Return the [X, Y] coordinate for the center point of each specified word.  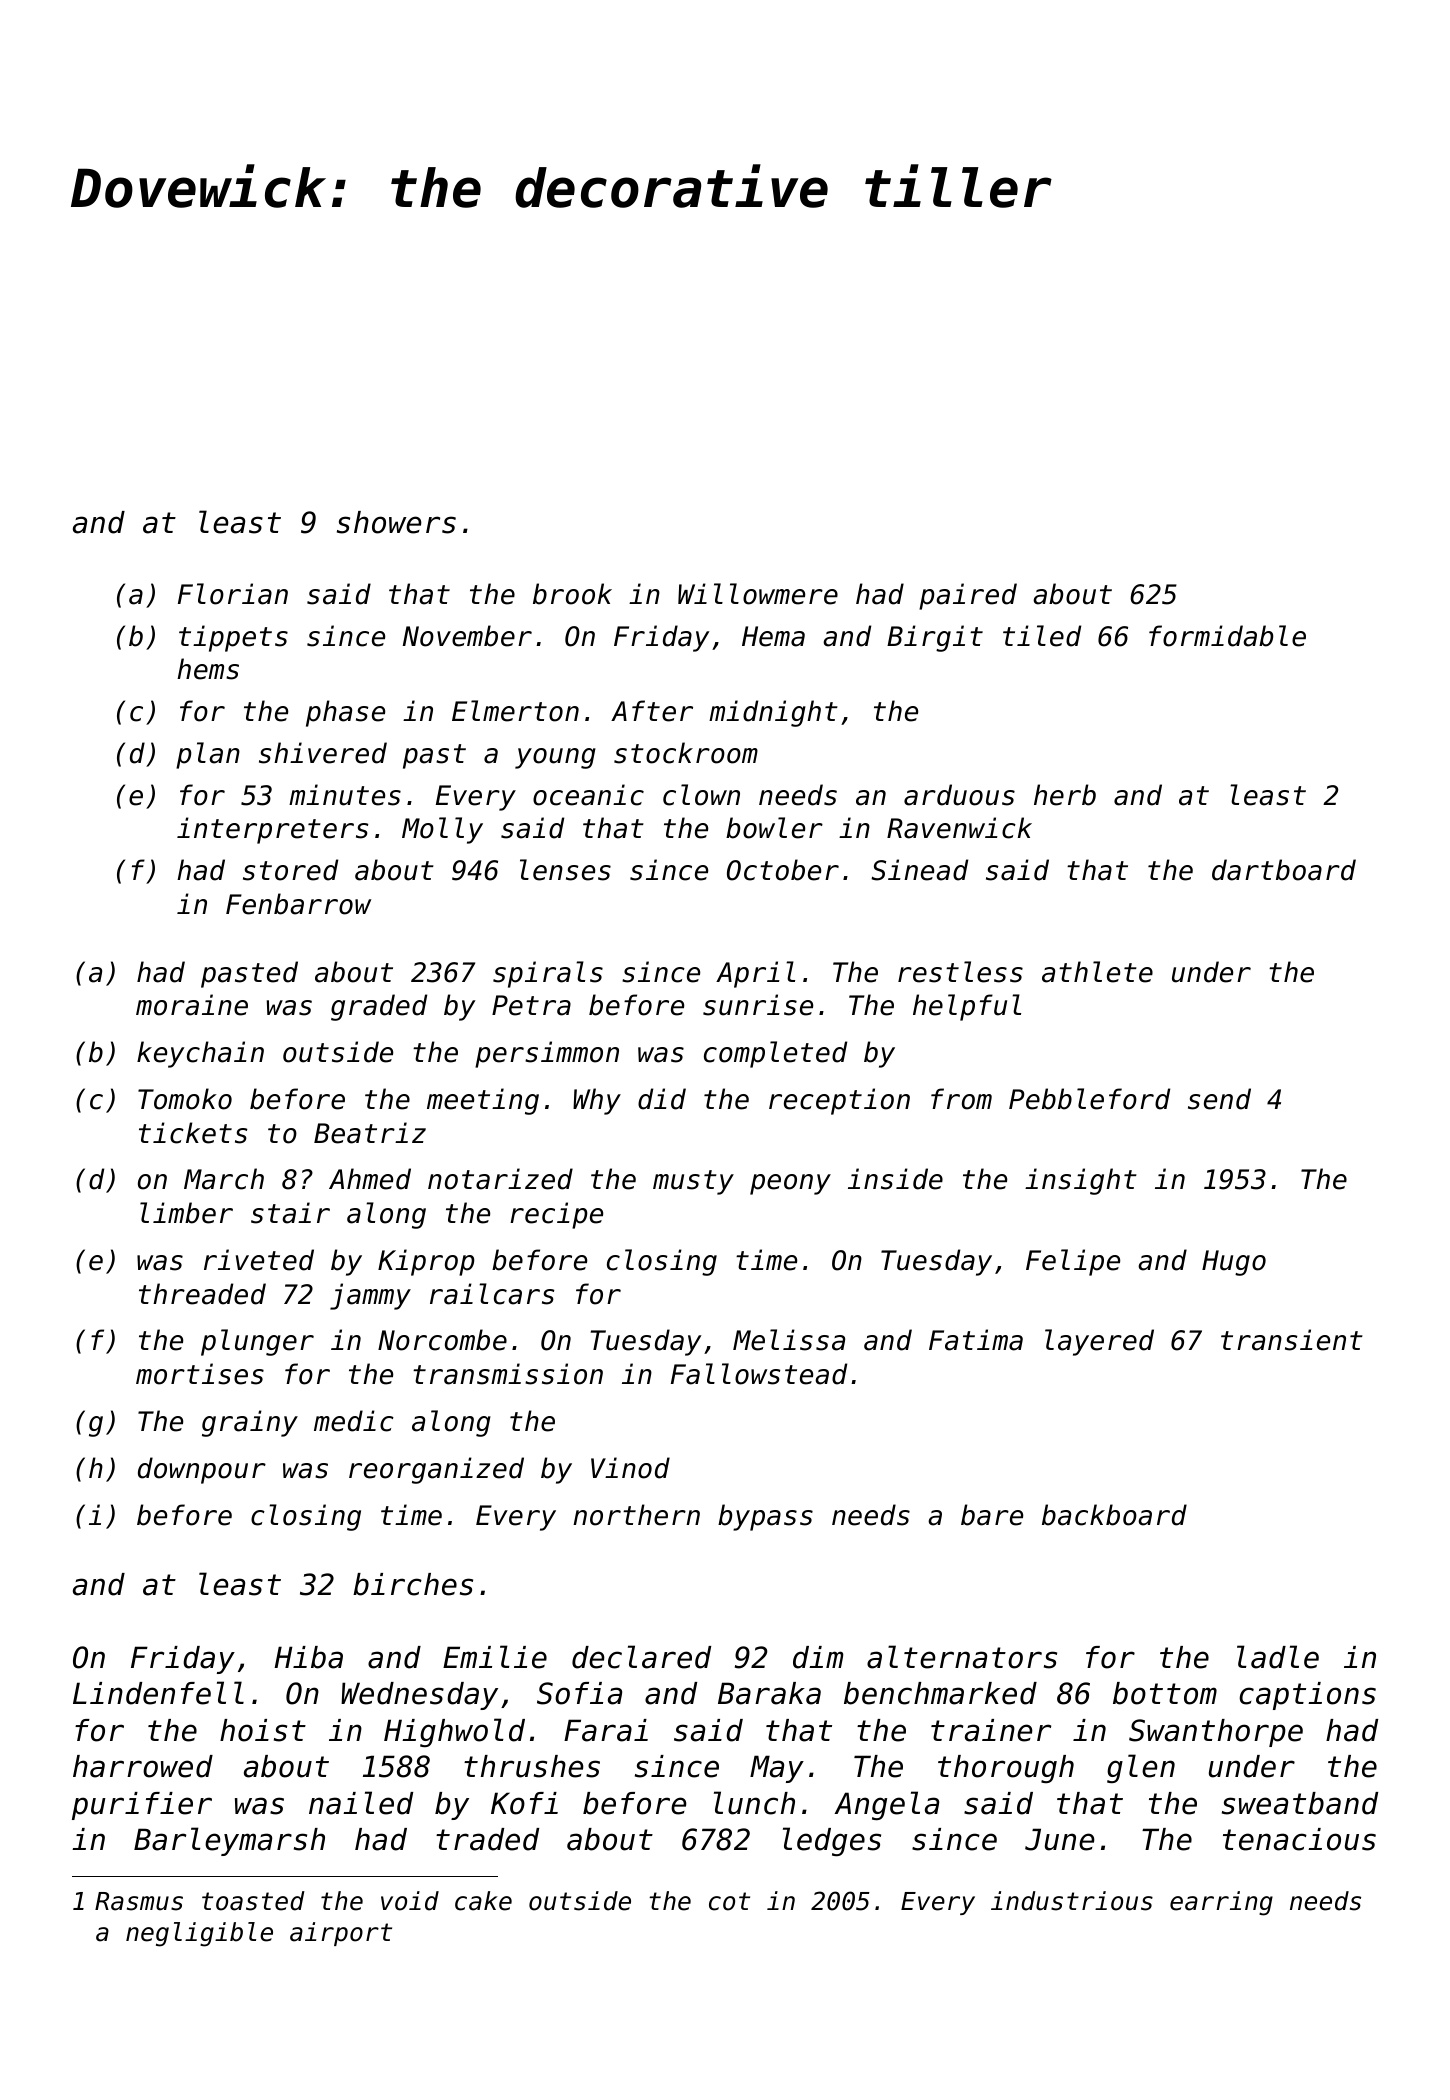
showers [396, 522]
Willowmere [758, 594]
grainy [250, 1423]
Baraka [769, 1693]
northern [636, 1515]
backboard [1114, 1515]
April [755, 974]
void [410, 1901]
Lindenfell [158, 1693]
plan [208, 755]
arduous [959, 795]
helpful [967, 1007]
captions [1307, 1696]
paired [968, 596]
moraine [192, 1005]
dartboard [1284, 870]
